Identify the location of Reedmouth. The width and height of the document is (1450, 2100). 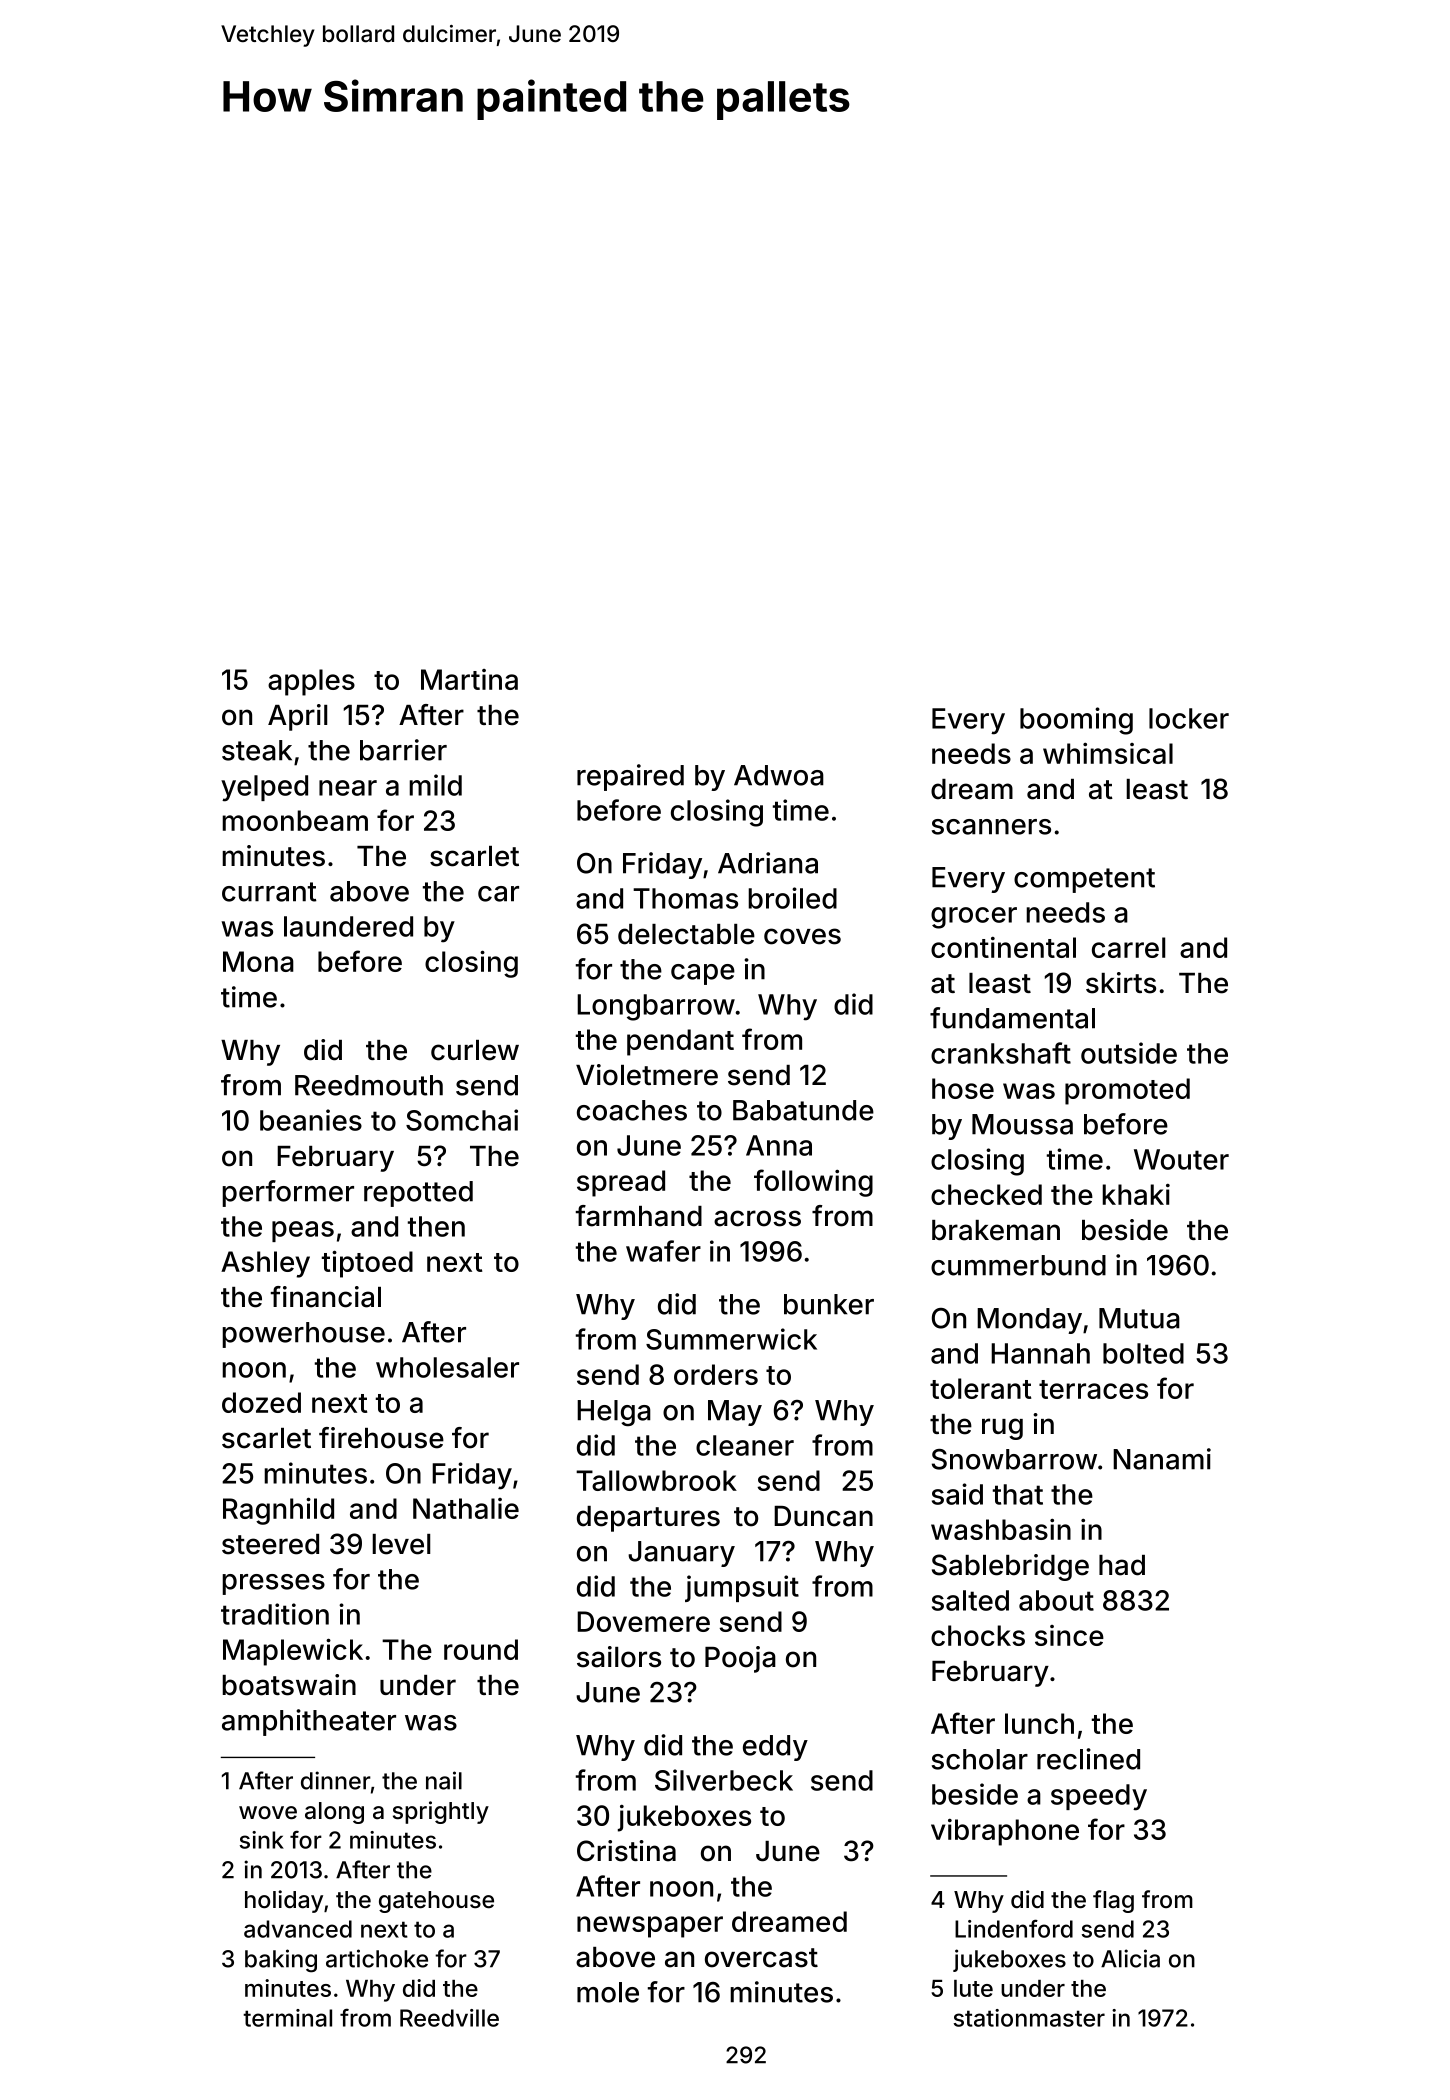
(369, 1085).
